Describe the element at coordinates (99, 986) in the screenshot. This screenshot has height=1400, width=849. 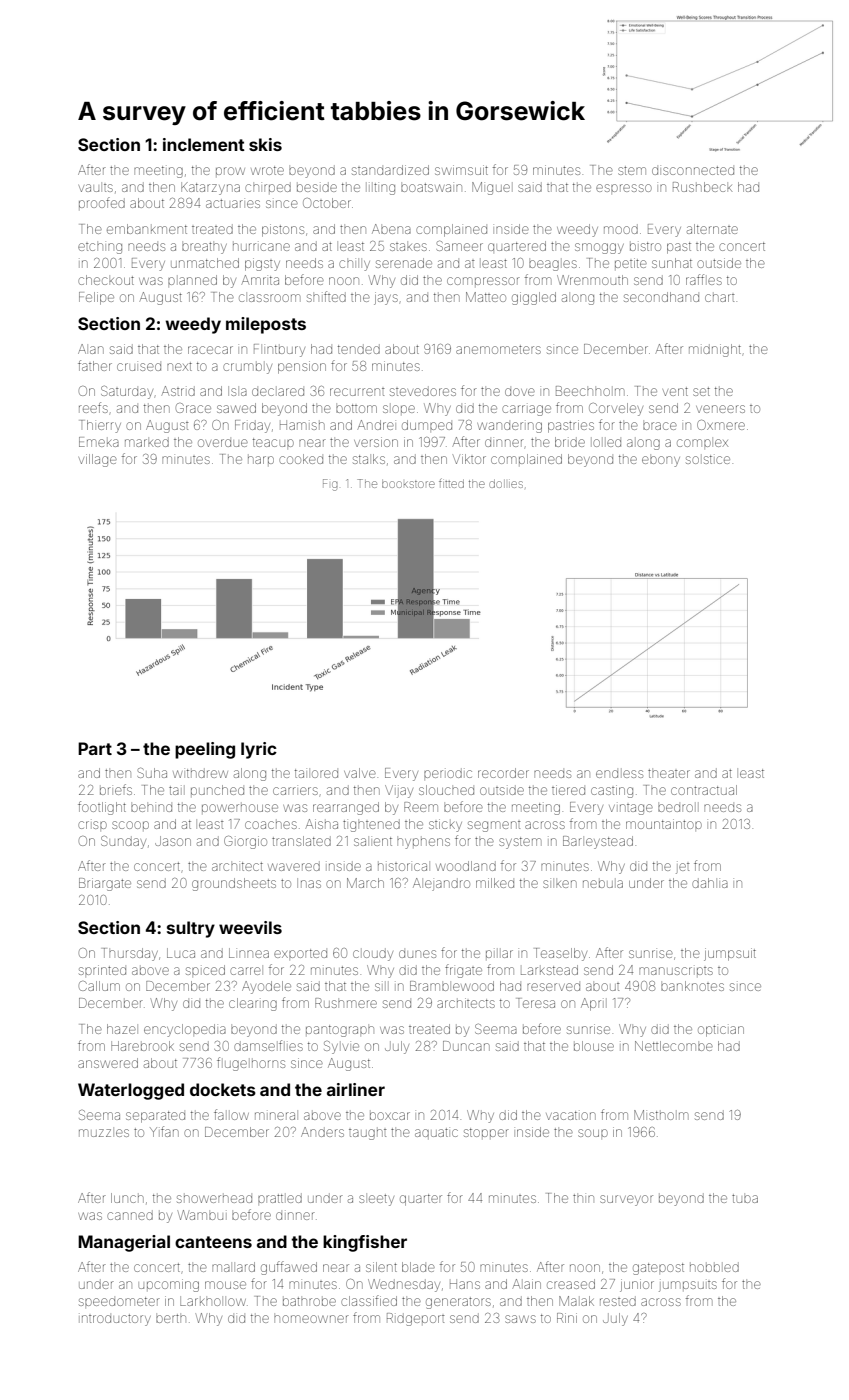
I see `Callum` at that location.
